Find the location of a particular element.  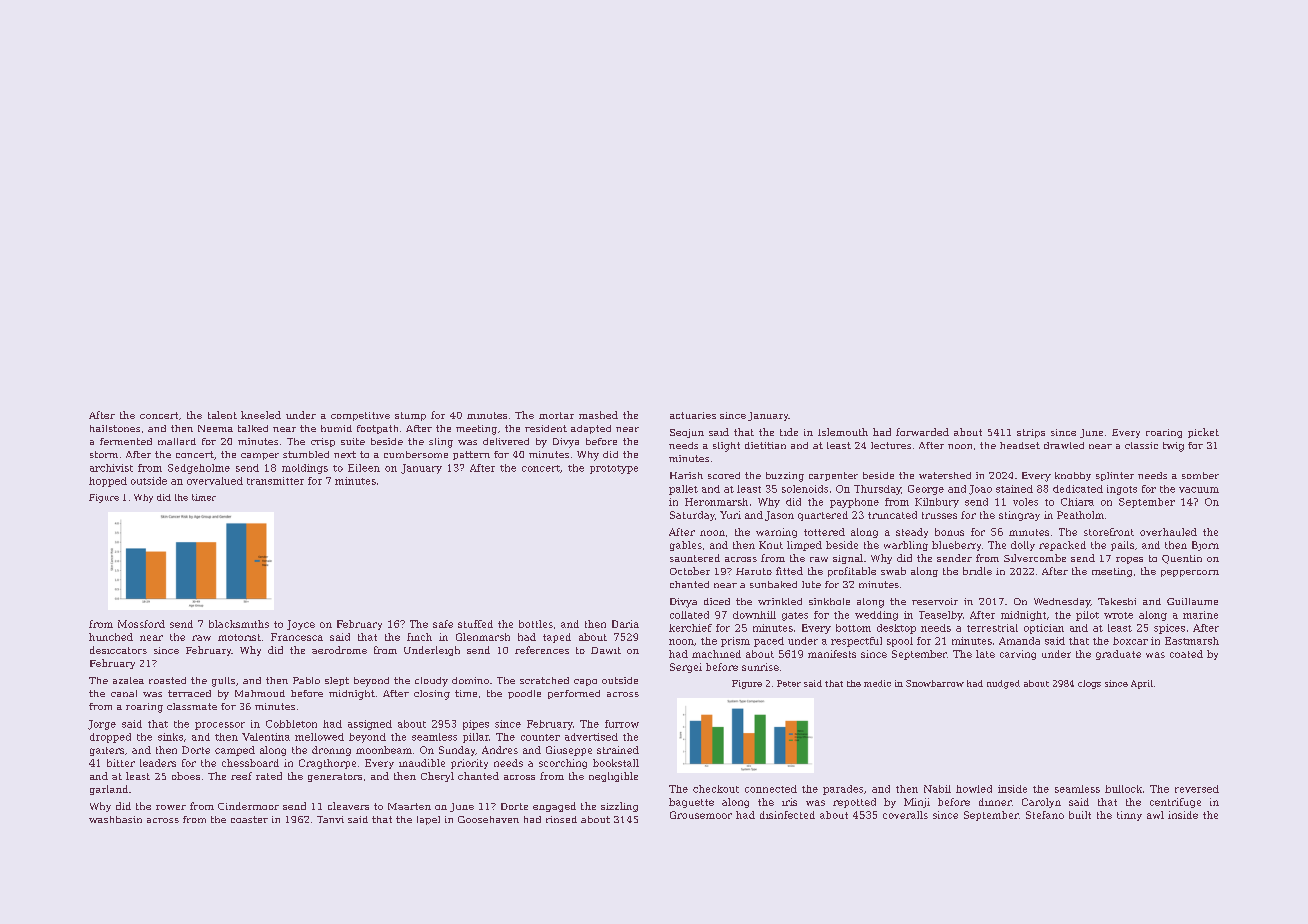

motorist is located at coordinates (239, 637).
